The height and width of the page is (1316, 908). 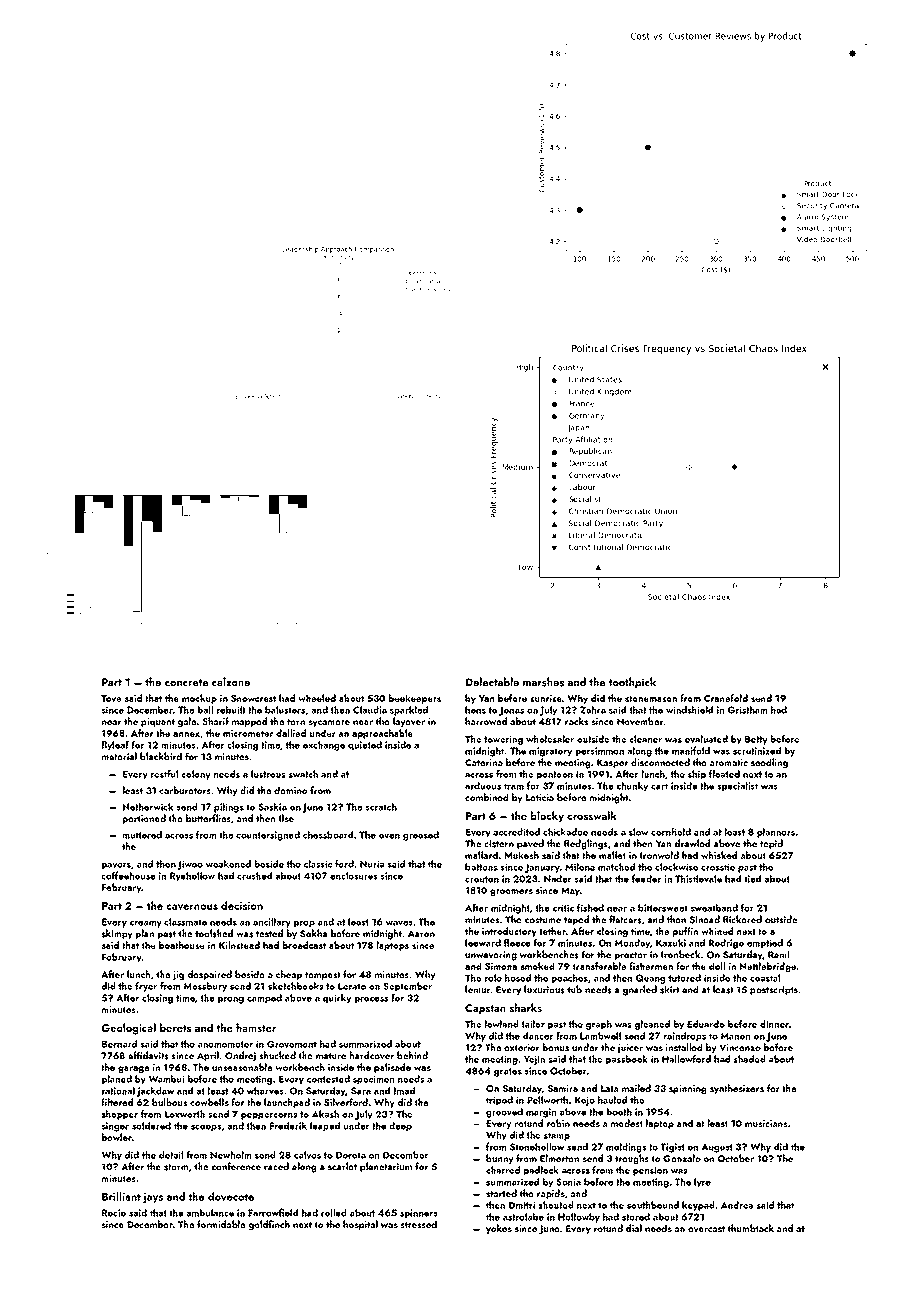 I want to click on Cranefold, so click(x=726, y=698).
